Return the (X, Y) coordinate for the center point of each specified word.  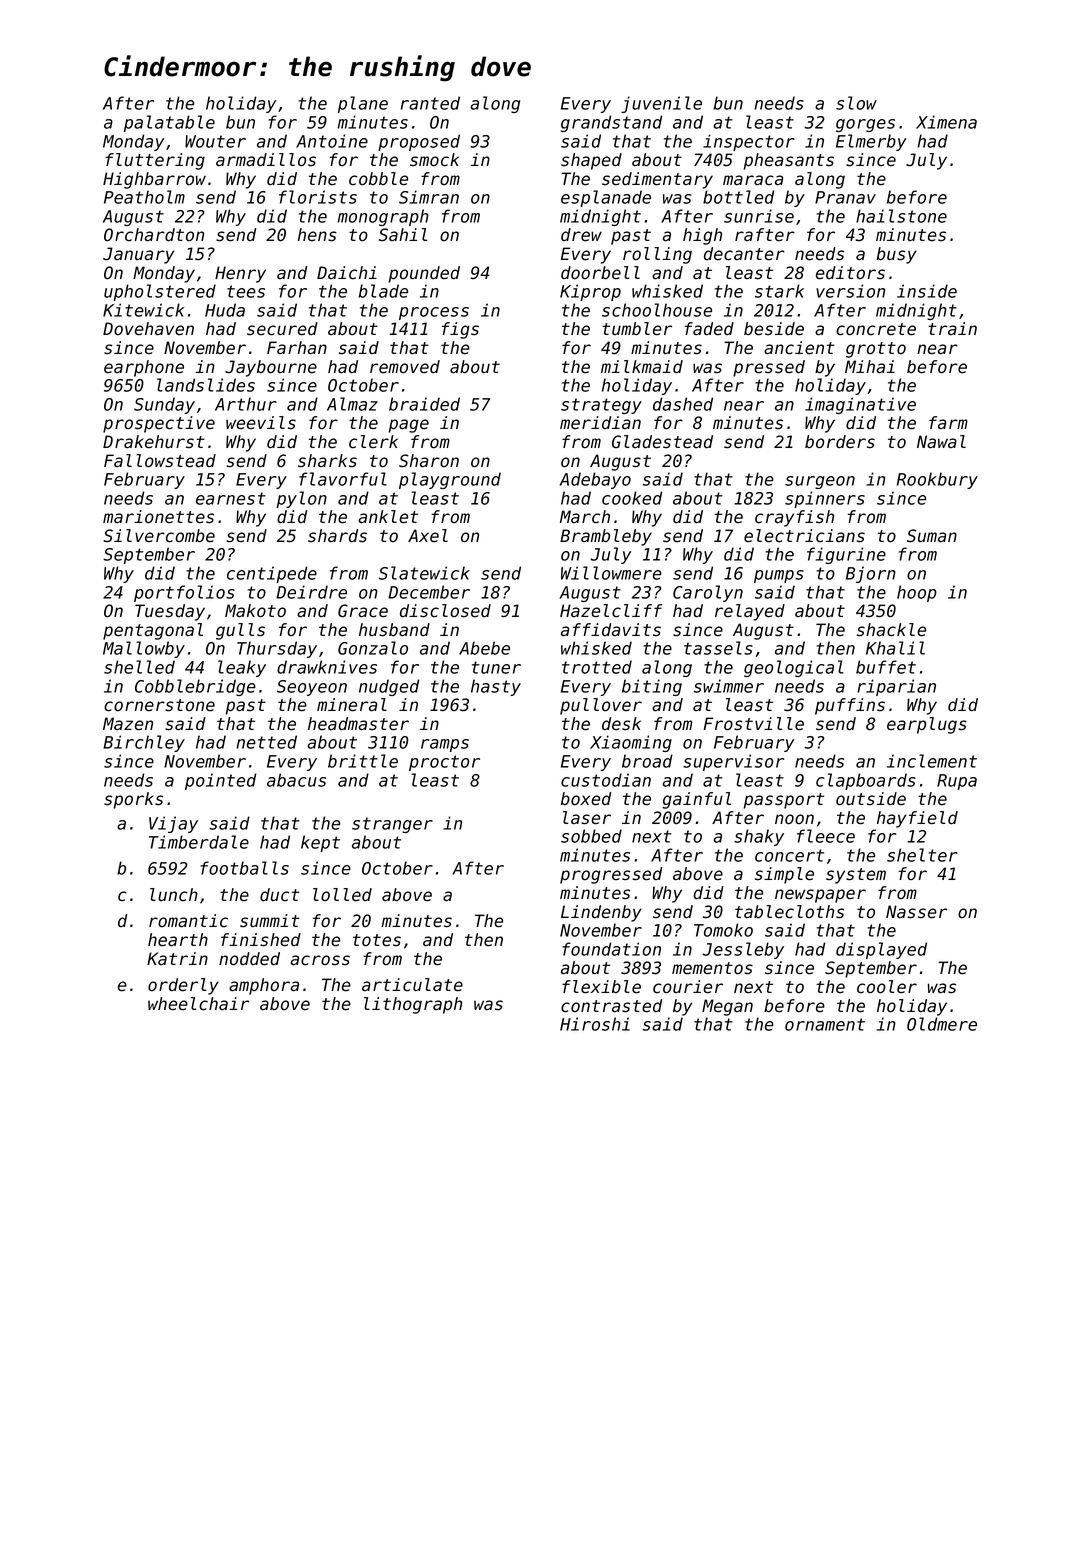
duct (280, 895)
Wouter (215, 141)
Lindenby (601, 913)
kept (320, 843)
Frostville (753, 724)
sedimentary (657, 180)
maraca (753, 180)
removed (405, 367)
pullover (601, 706)
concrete (876, 329)
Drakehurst (154, 442)
